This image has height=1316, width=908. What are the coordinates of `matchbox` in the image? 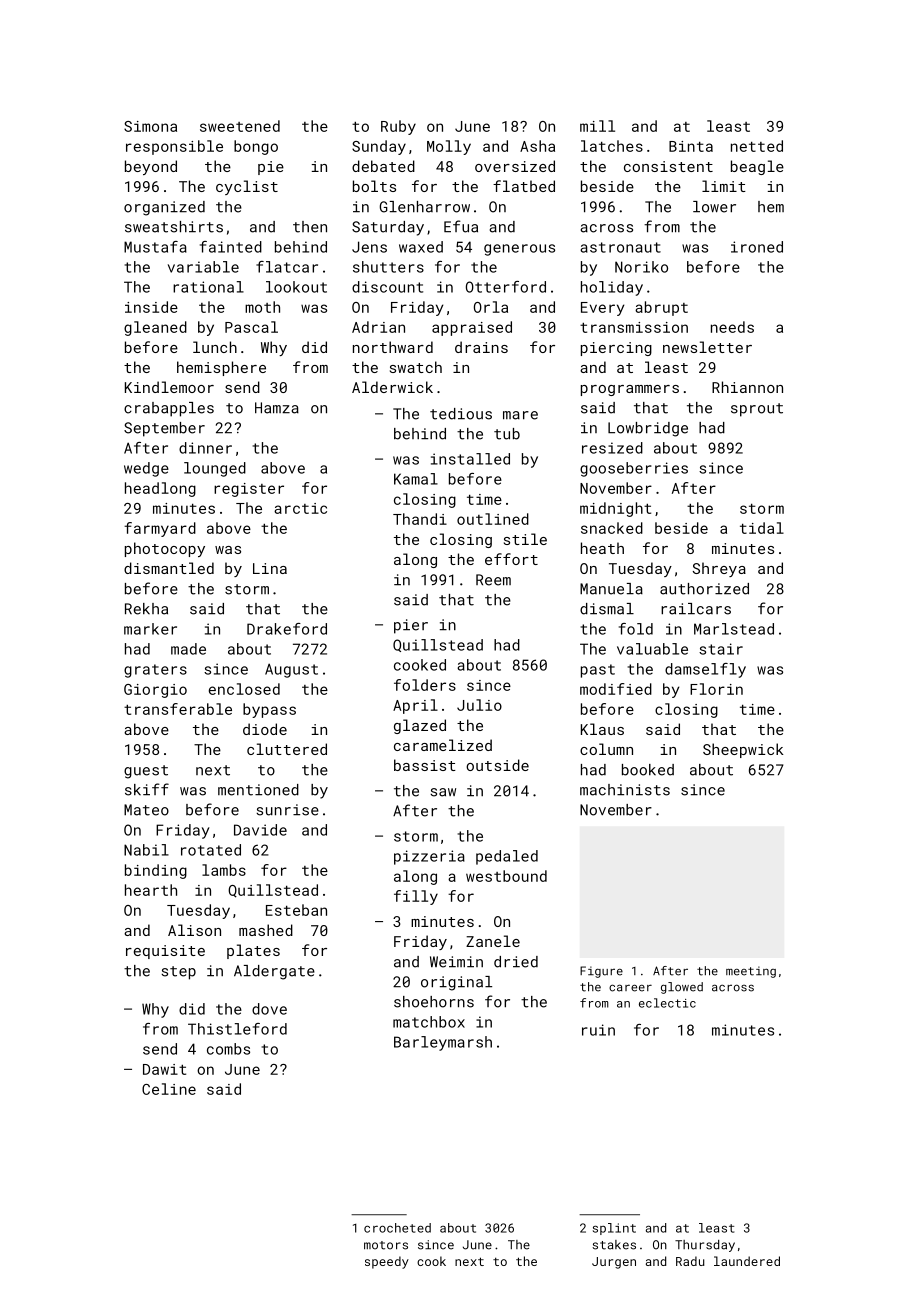 It's located at (429, 1022).
